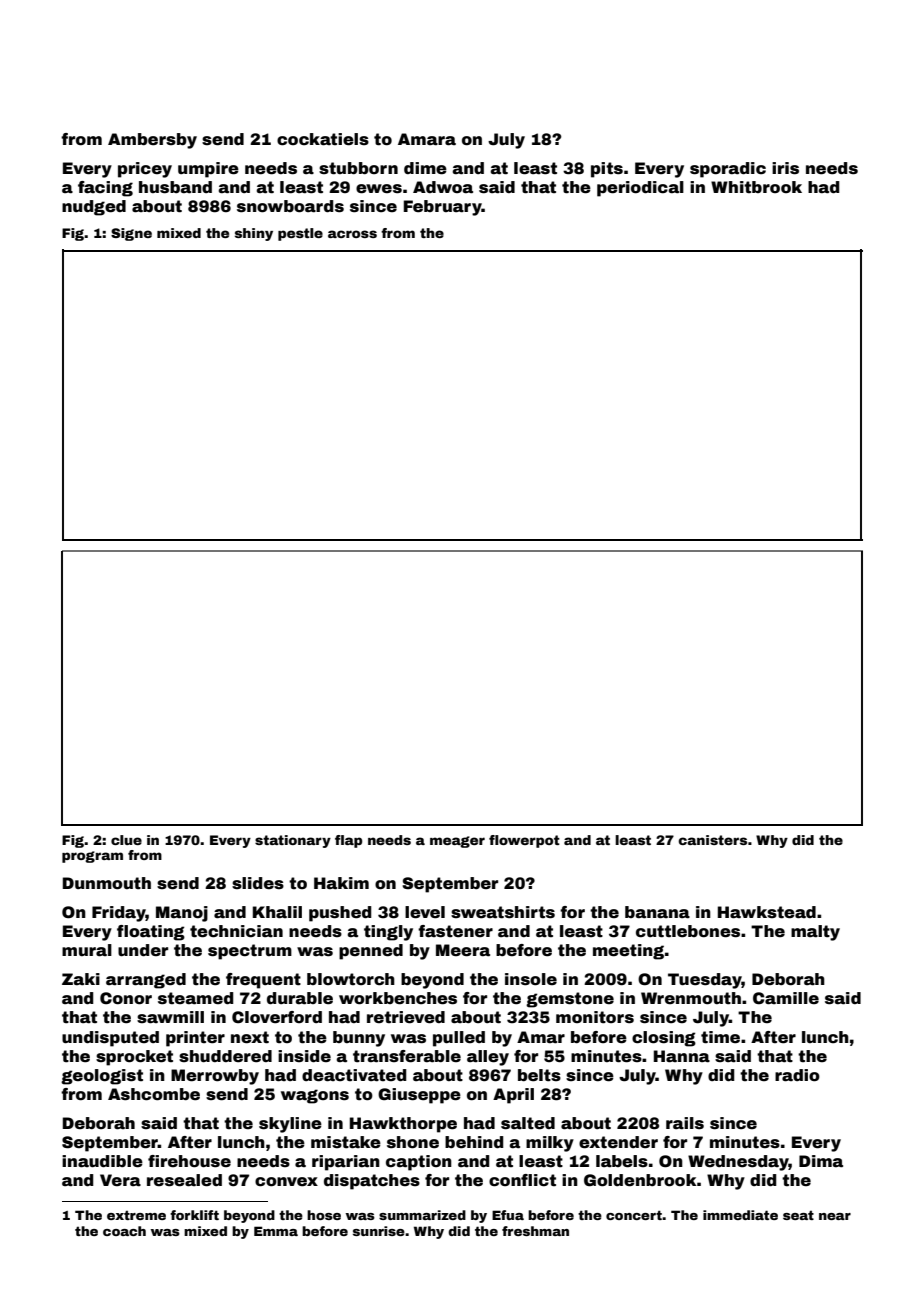  What do you see at coordinates (607, 170) in the image?
I see `pits` at bounding box center [607, 170].
